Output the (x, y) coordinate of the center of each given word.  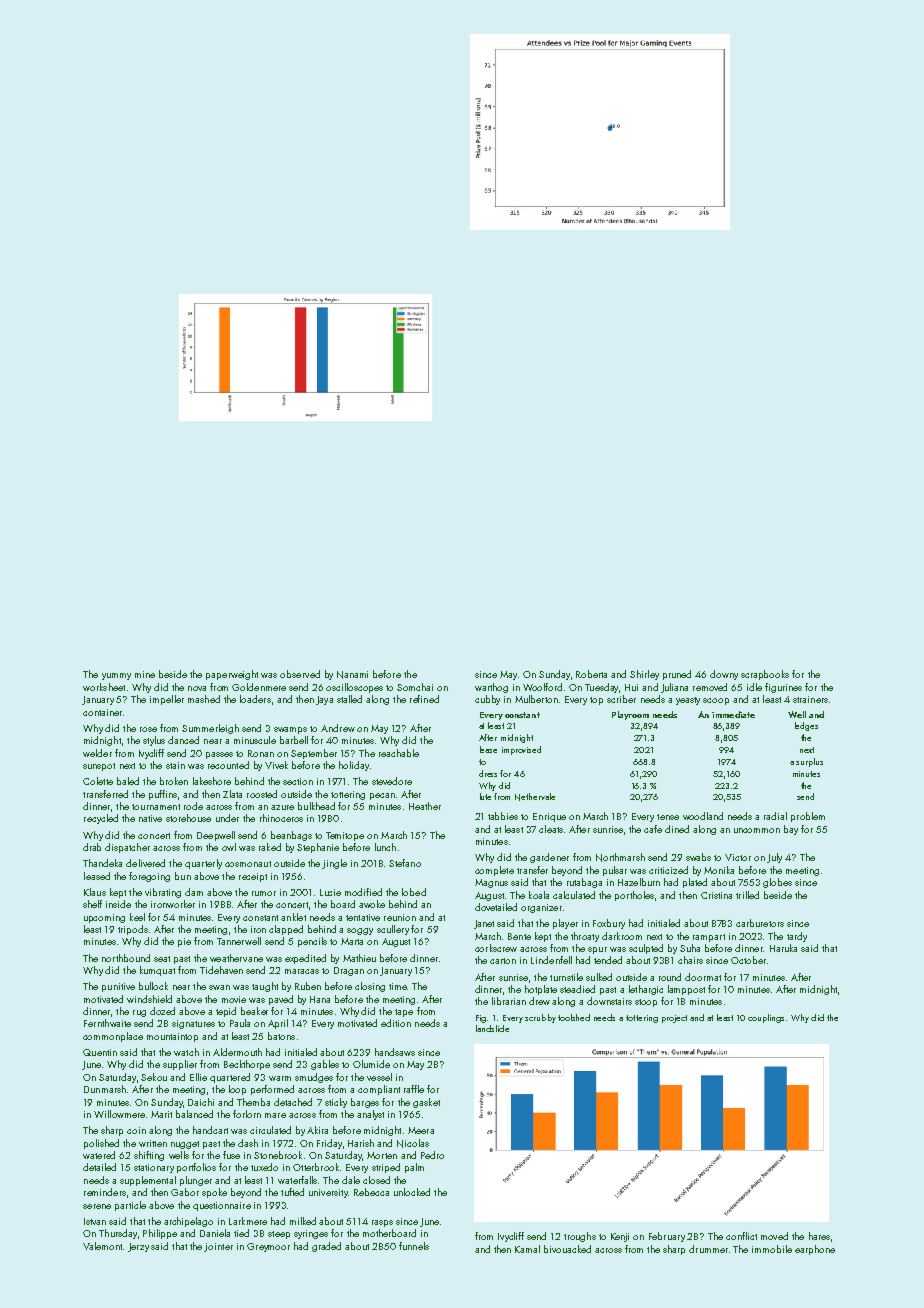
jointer (218, 1247)
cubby (487, 700)
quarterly (203, 864)
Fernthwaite (107, 1023)
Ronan (261, 753)
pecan (382, 796)
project (674, 1019)
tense (668, 817)
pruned (677, 675)
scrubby (540, 1018)
